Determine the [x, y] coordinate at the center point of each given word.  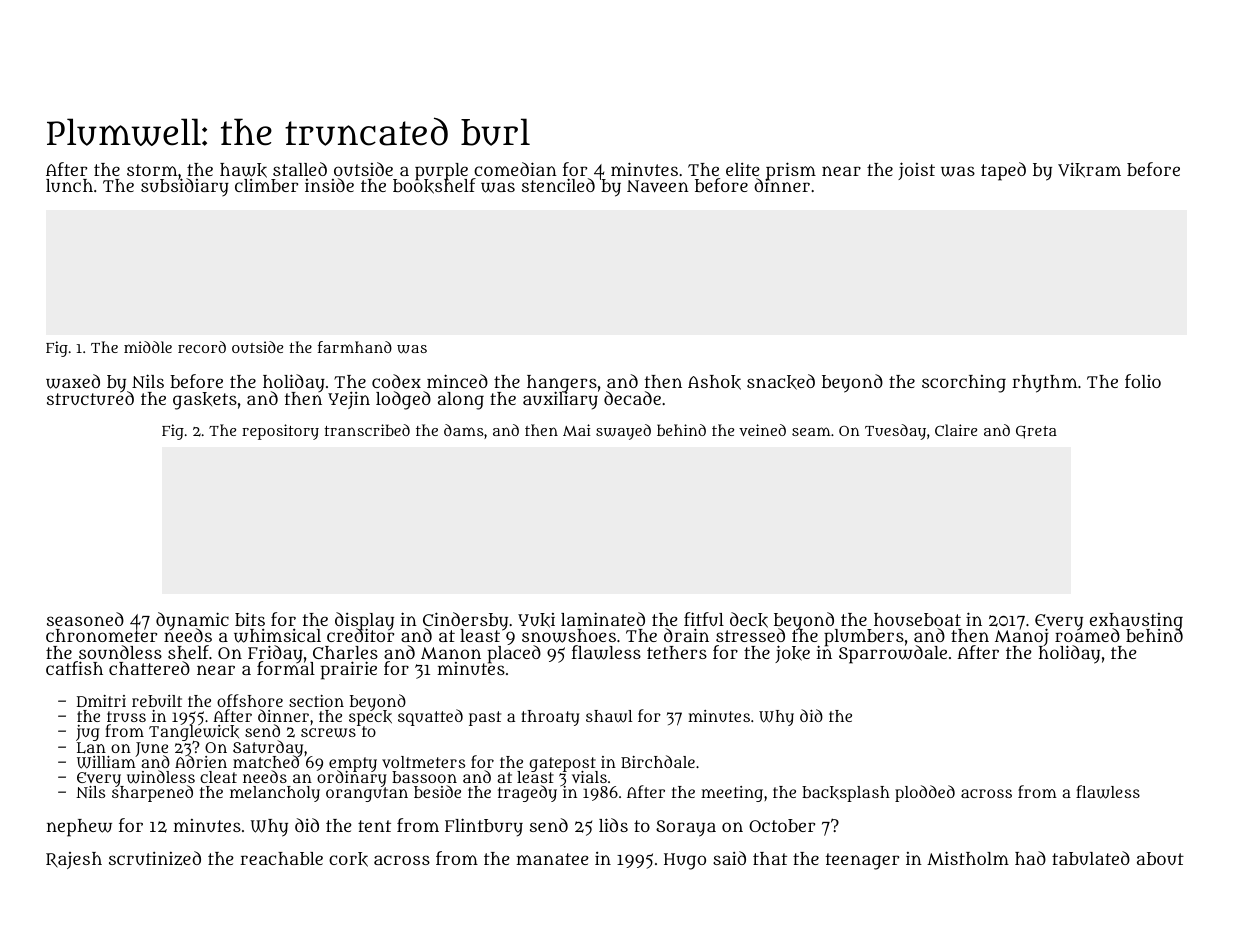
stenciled [558, 185]
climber [266, 185]
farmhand [355, 347]
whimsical [277, 636]
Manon [451, 653]
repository [280, 432]
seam [811, 431]
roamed [1087, 636]
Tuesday [895, 432]
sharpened [152, 794]
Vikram [1089, 170]
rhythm [1044, 384]
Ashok [714, 382]
